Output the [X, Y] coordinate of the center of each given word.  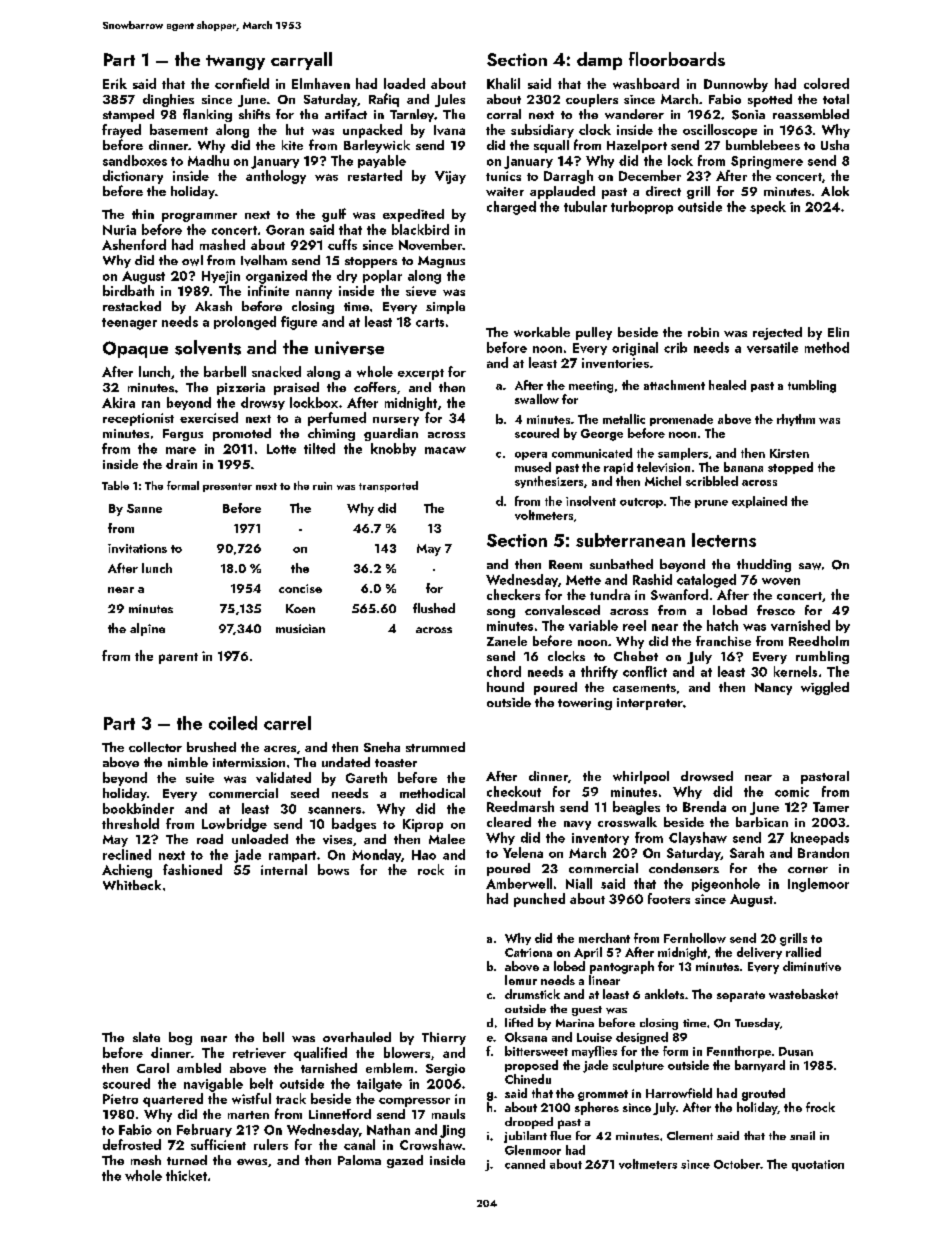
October [737, 1164]
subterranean [630, 540]
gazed [405, 1161]
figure [299, 323]
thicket [186, 1175]
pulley [594, 333]
